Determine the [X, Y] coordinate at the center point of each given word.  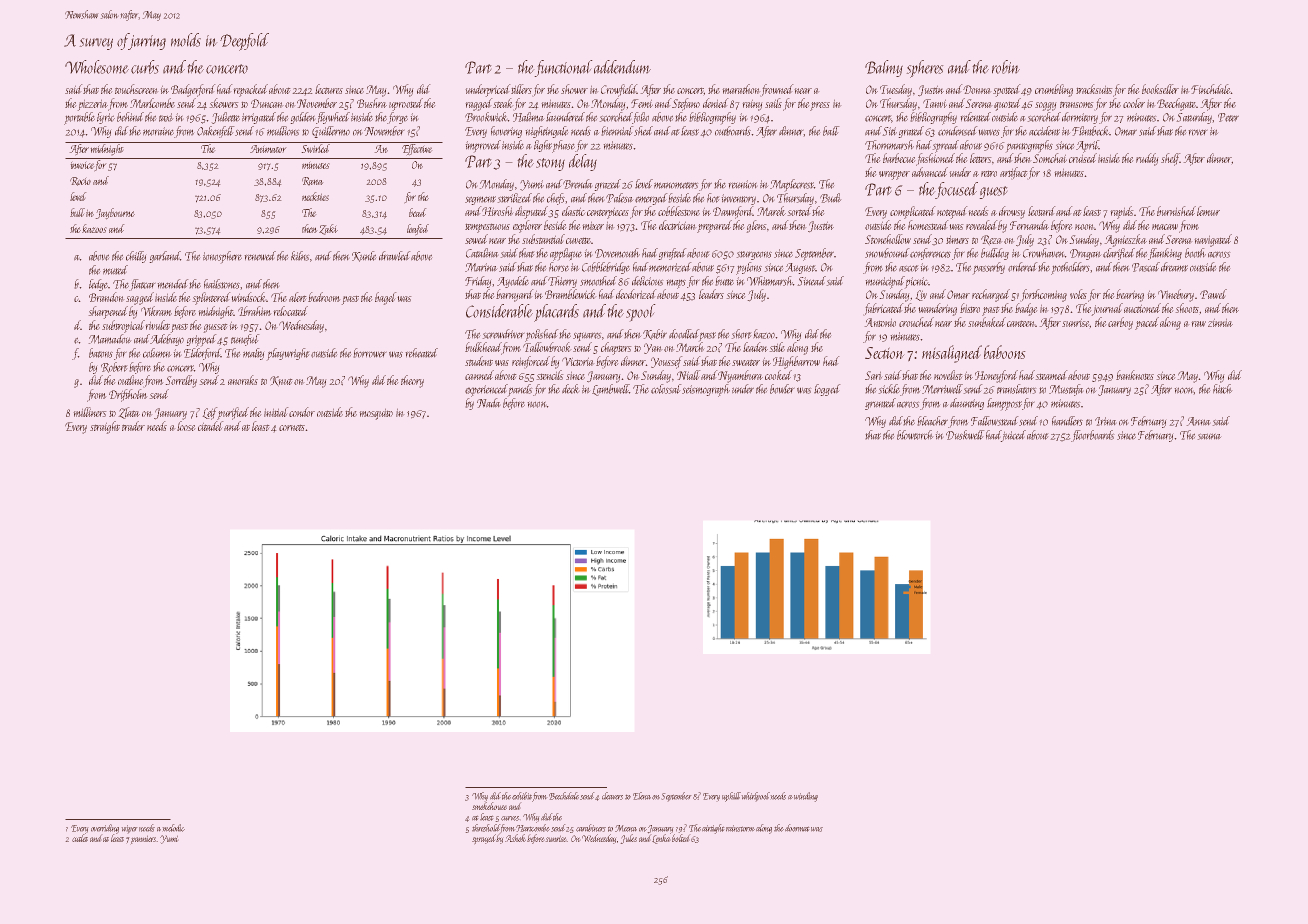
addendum [622, 67]
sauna [1209, 436]
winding [806, 797]
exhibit [522, 796]
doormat [797, 828]
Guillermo [331, 132]
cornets [292, 427]
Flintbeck [1091, 131]
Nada [489, 403]
